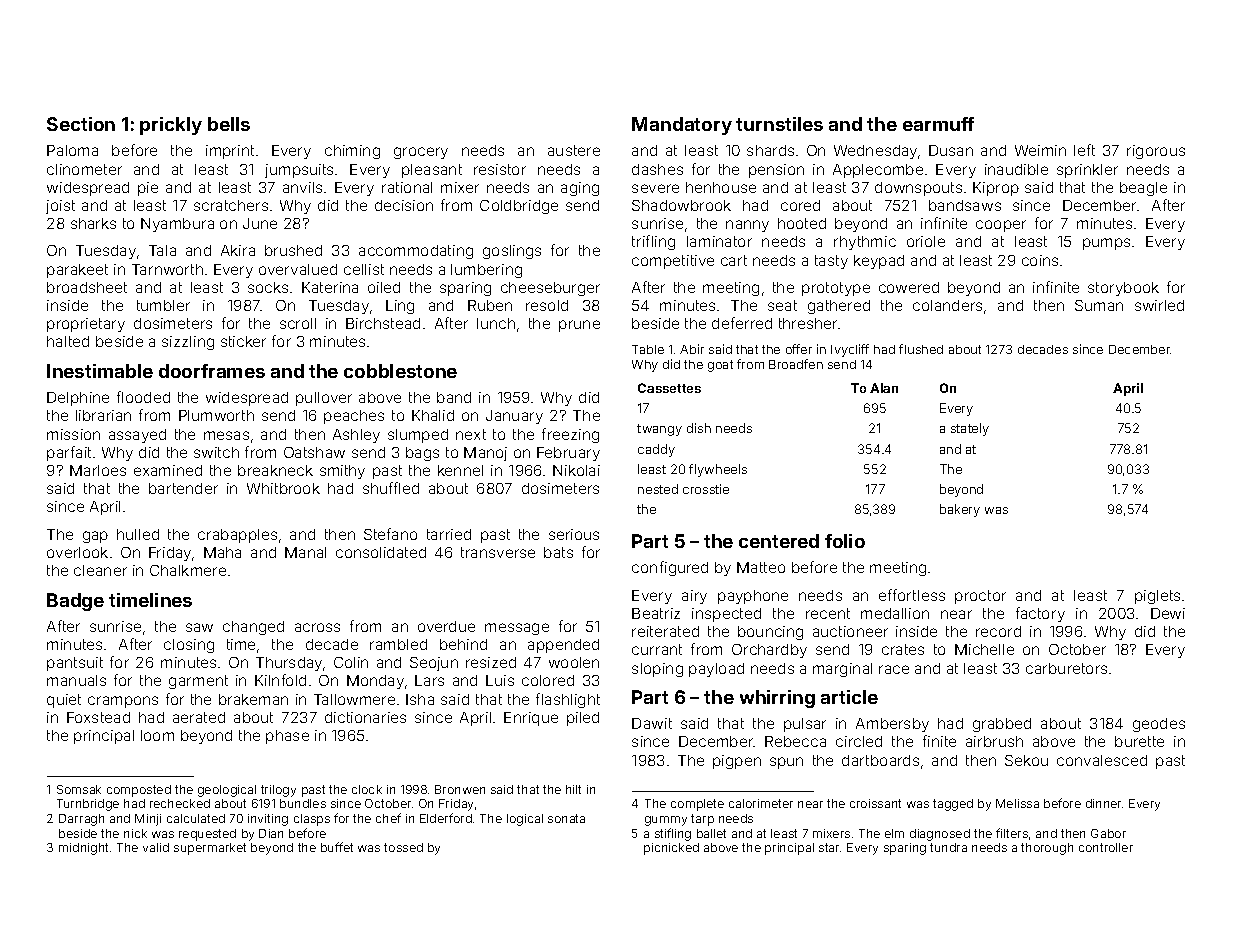 Image resolution: width=1233 pixels, height=952 pixels. What do you see at coordinates (839, 307) in the page?
I see `gathered` at bounding box center [839, 307].
